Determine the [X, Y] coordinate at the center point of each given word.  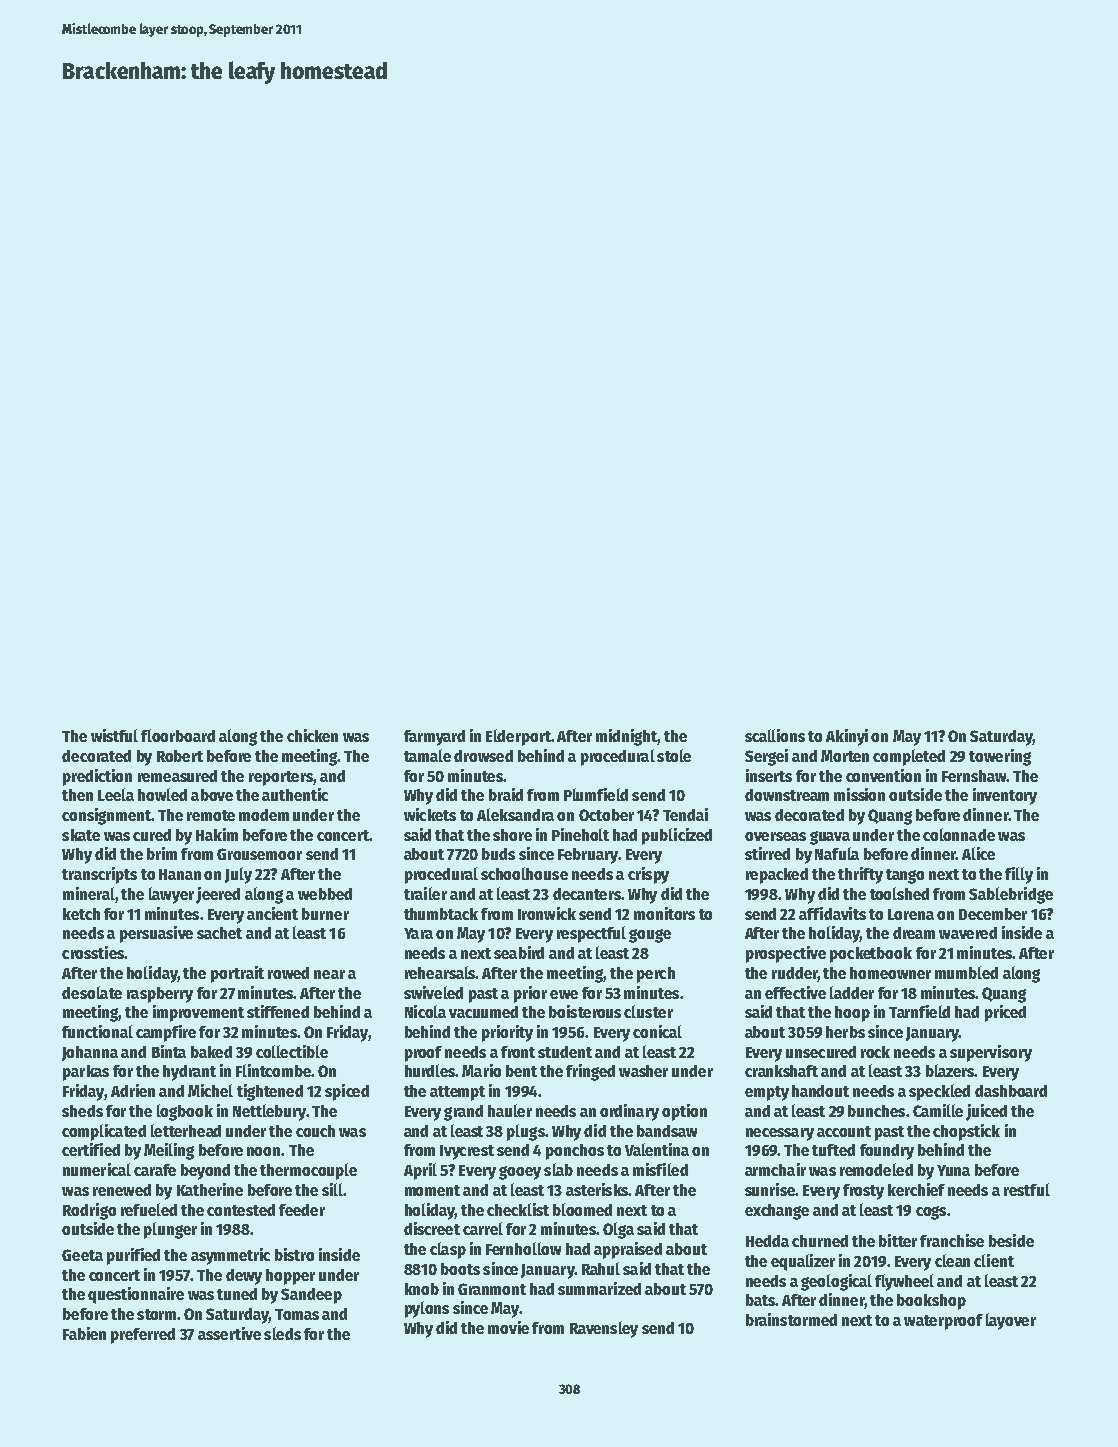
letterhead [186, 1130]
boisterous [585, 1011]
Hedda [767, 1241]
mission [859, 794]
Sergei [766, 757]
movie [508, 1327]
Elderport [518, 737]
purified [133, 1256]
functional [97, 1031]
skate [81, 835]
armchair [775, 1169]
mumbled [966, 972]
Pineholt [580, 834]
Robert [180, 756]
